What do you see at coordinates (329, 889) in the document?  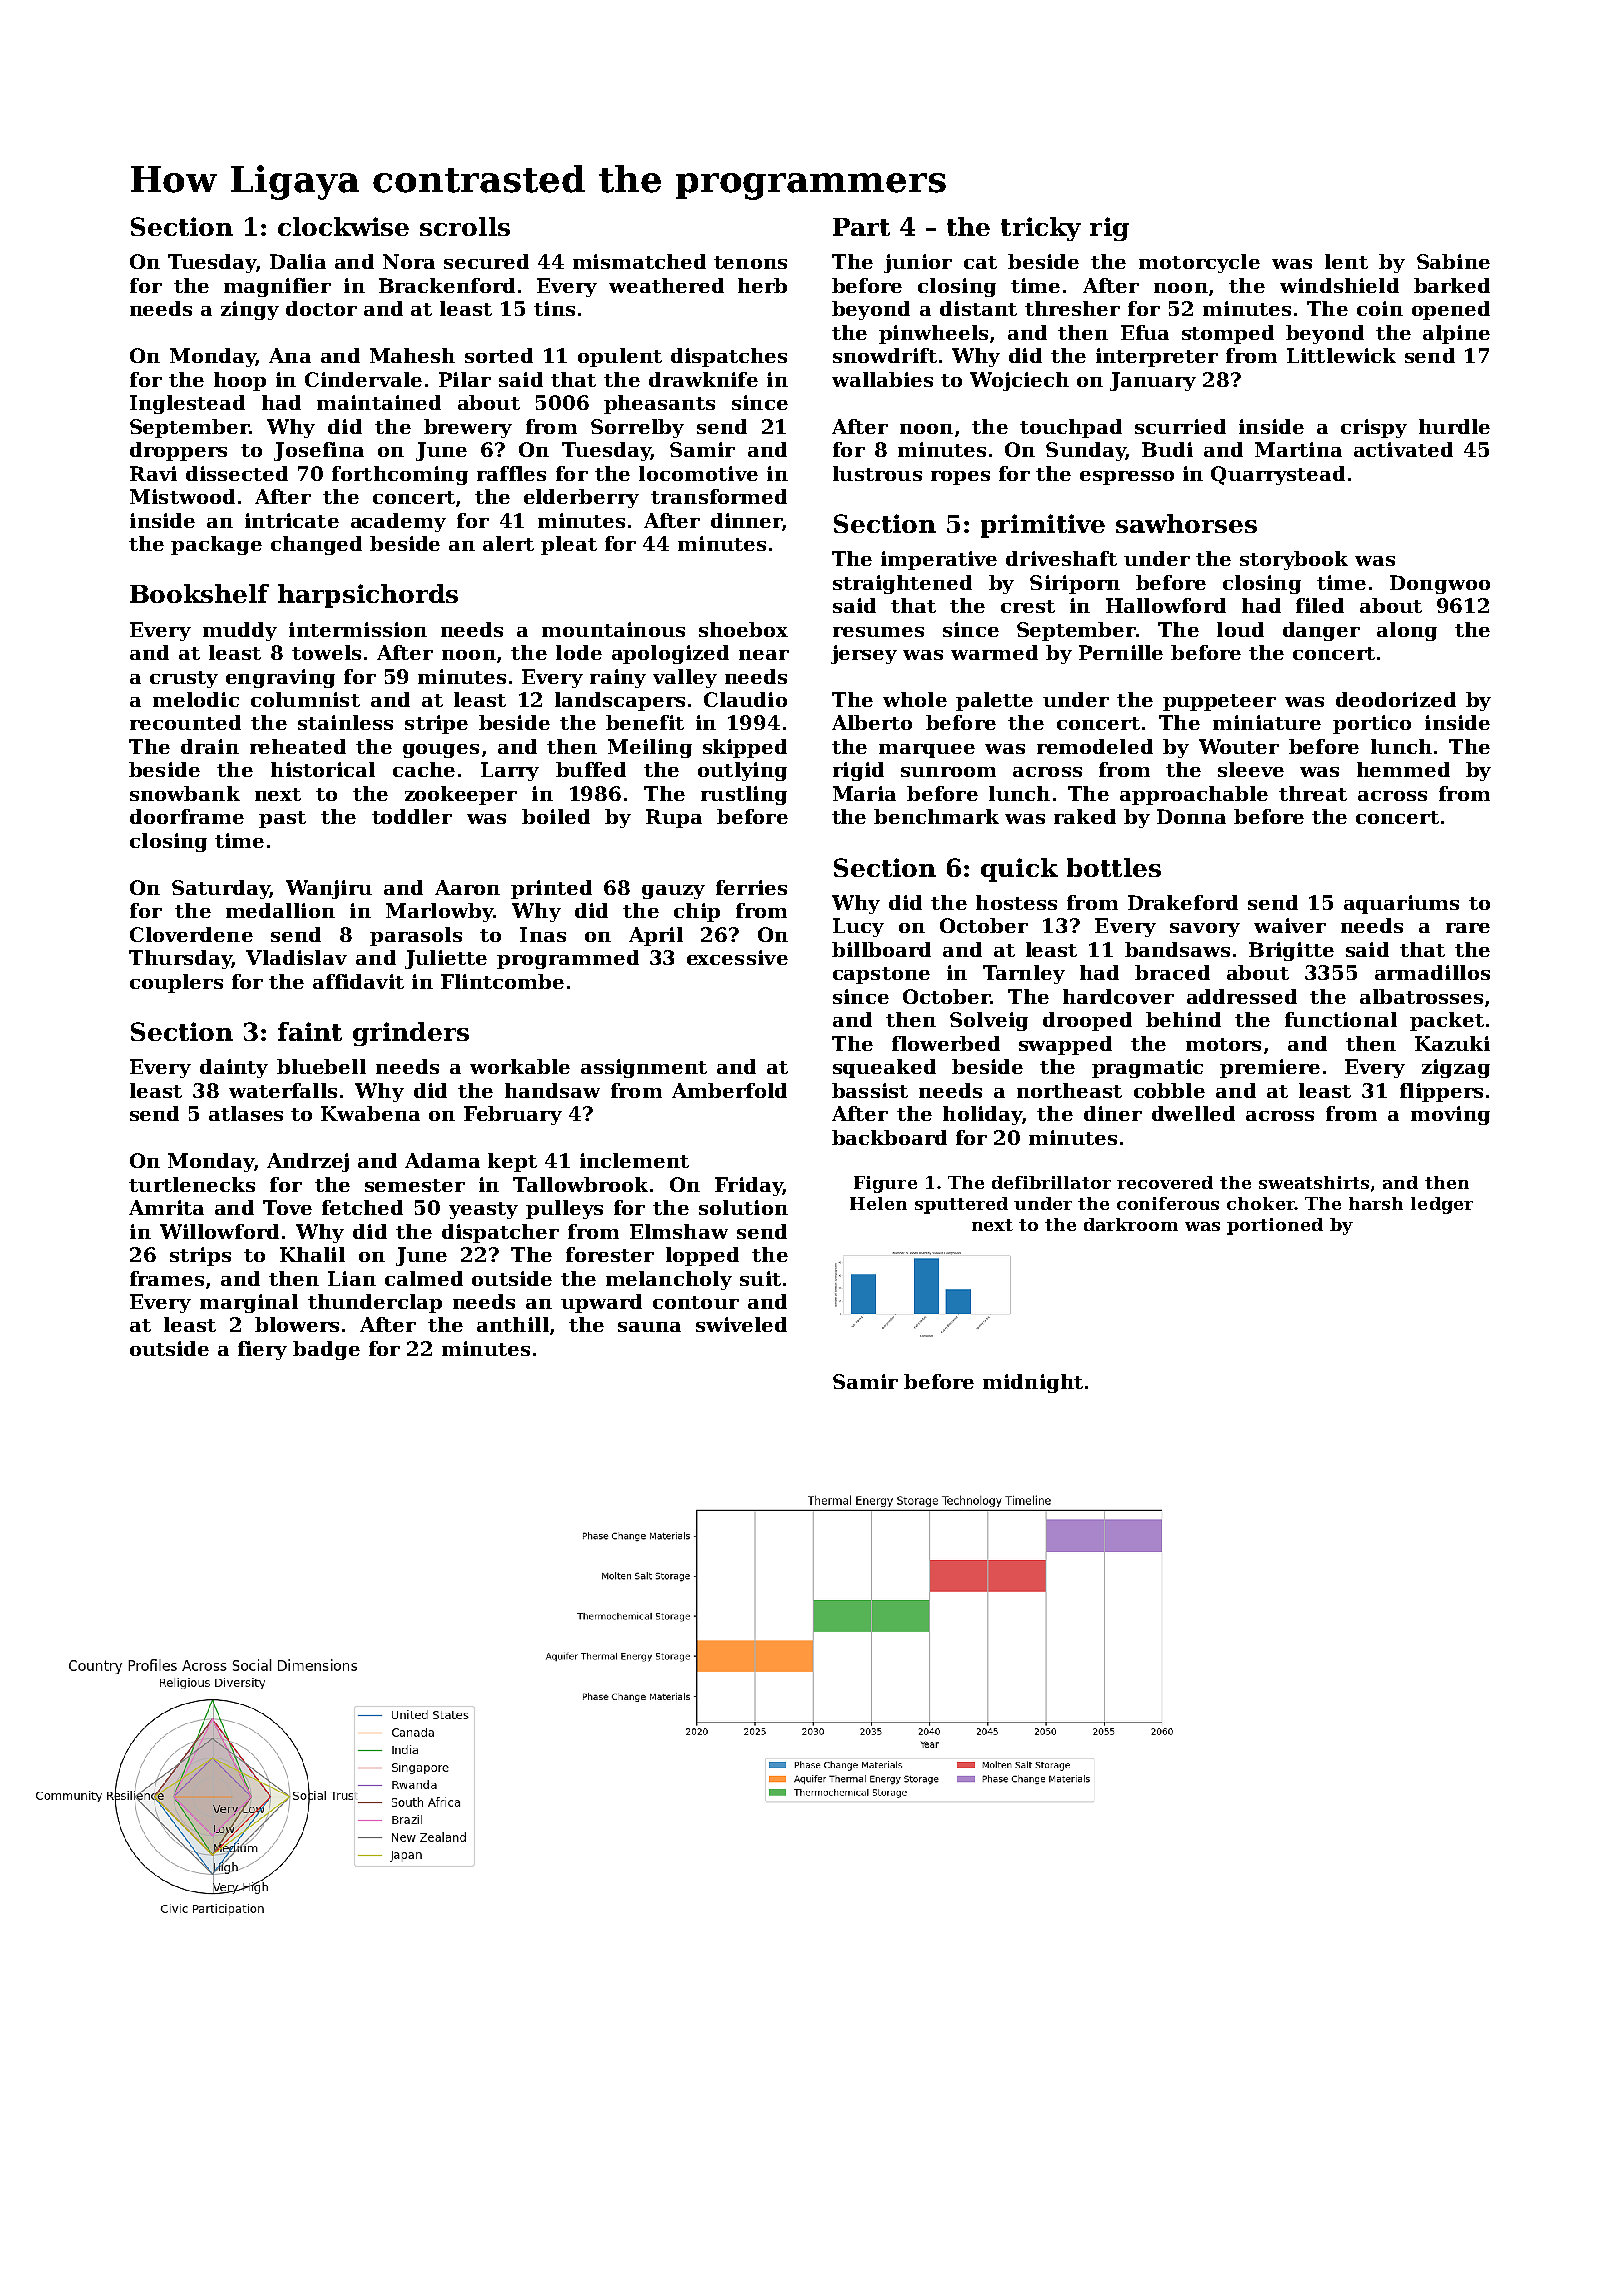 I see `Wanjiru` at bounding box center [329, 889].
